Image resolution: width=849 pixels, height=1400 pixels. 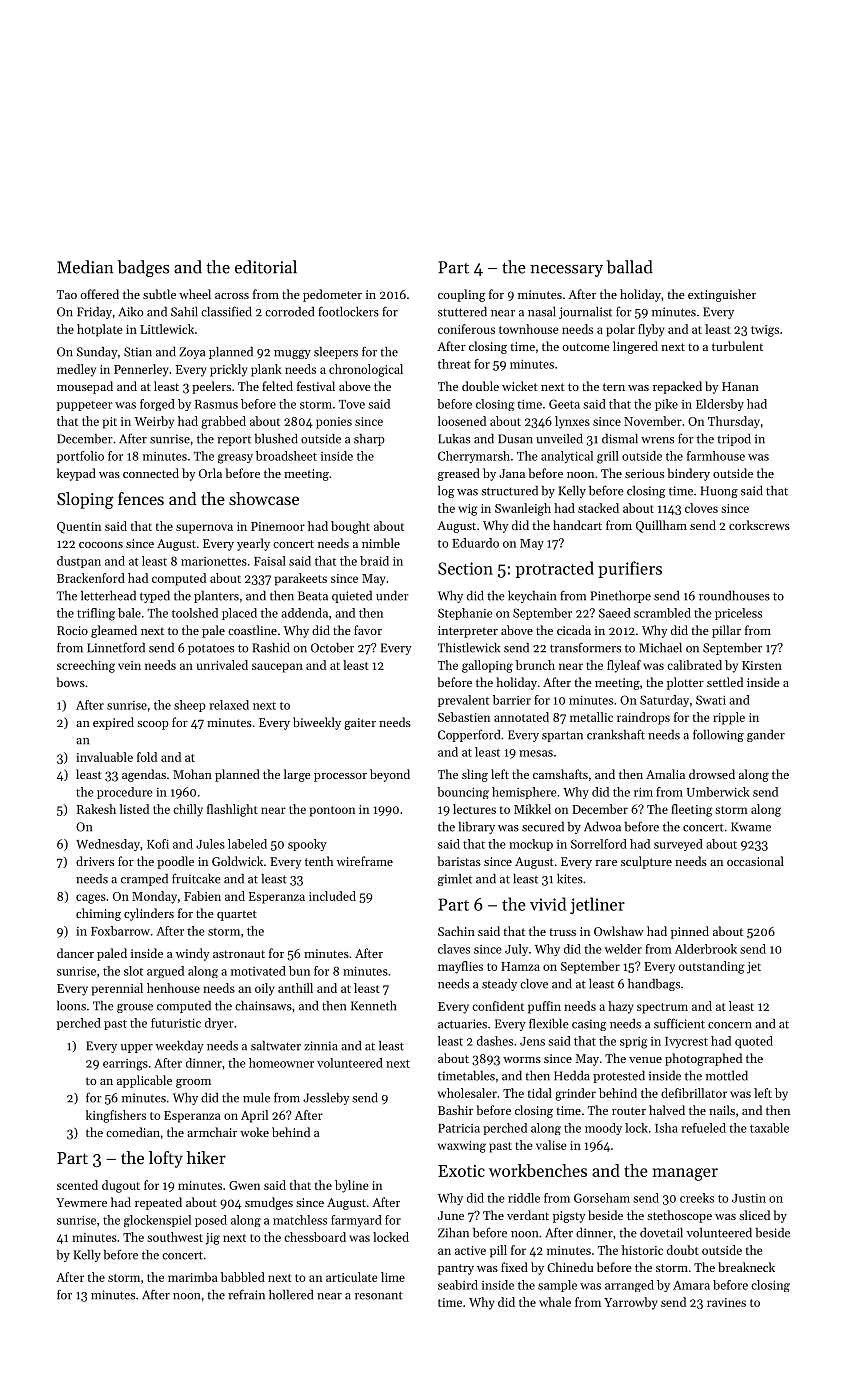 I want to click on Linnetford, so click(x=116, y=647).
